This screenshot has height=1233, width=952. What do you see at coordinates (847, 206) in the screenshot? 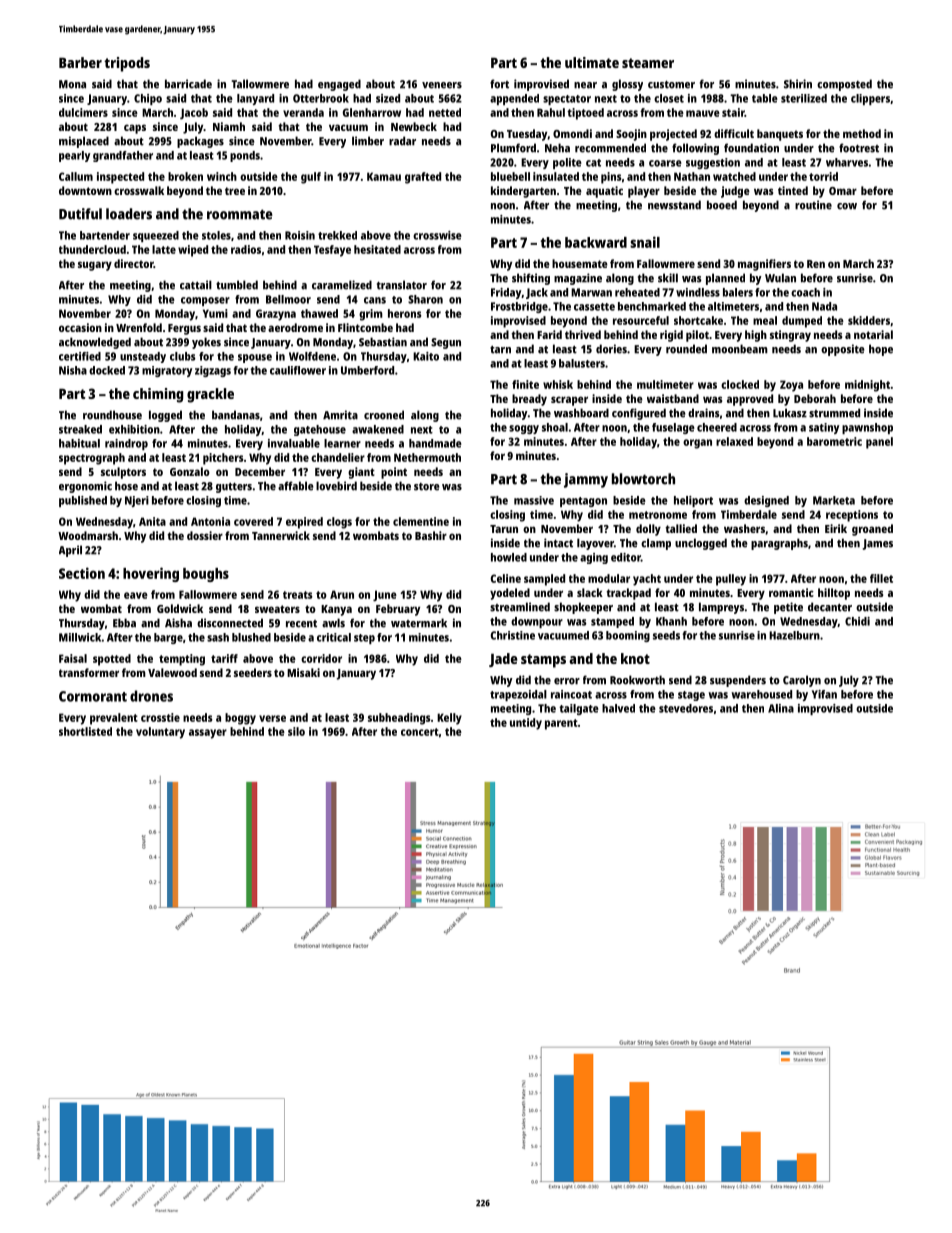
I see `cow` at bounding box center [847, 206].
